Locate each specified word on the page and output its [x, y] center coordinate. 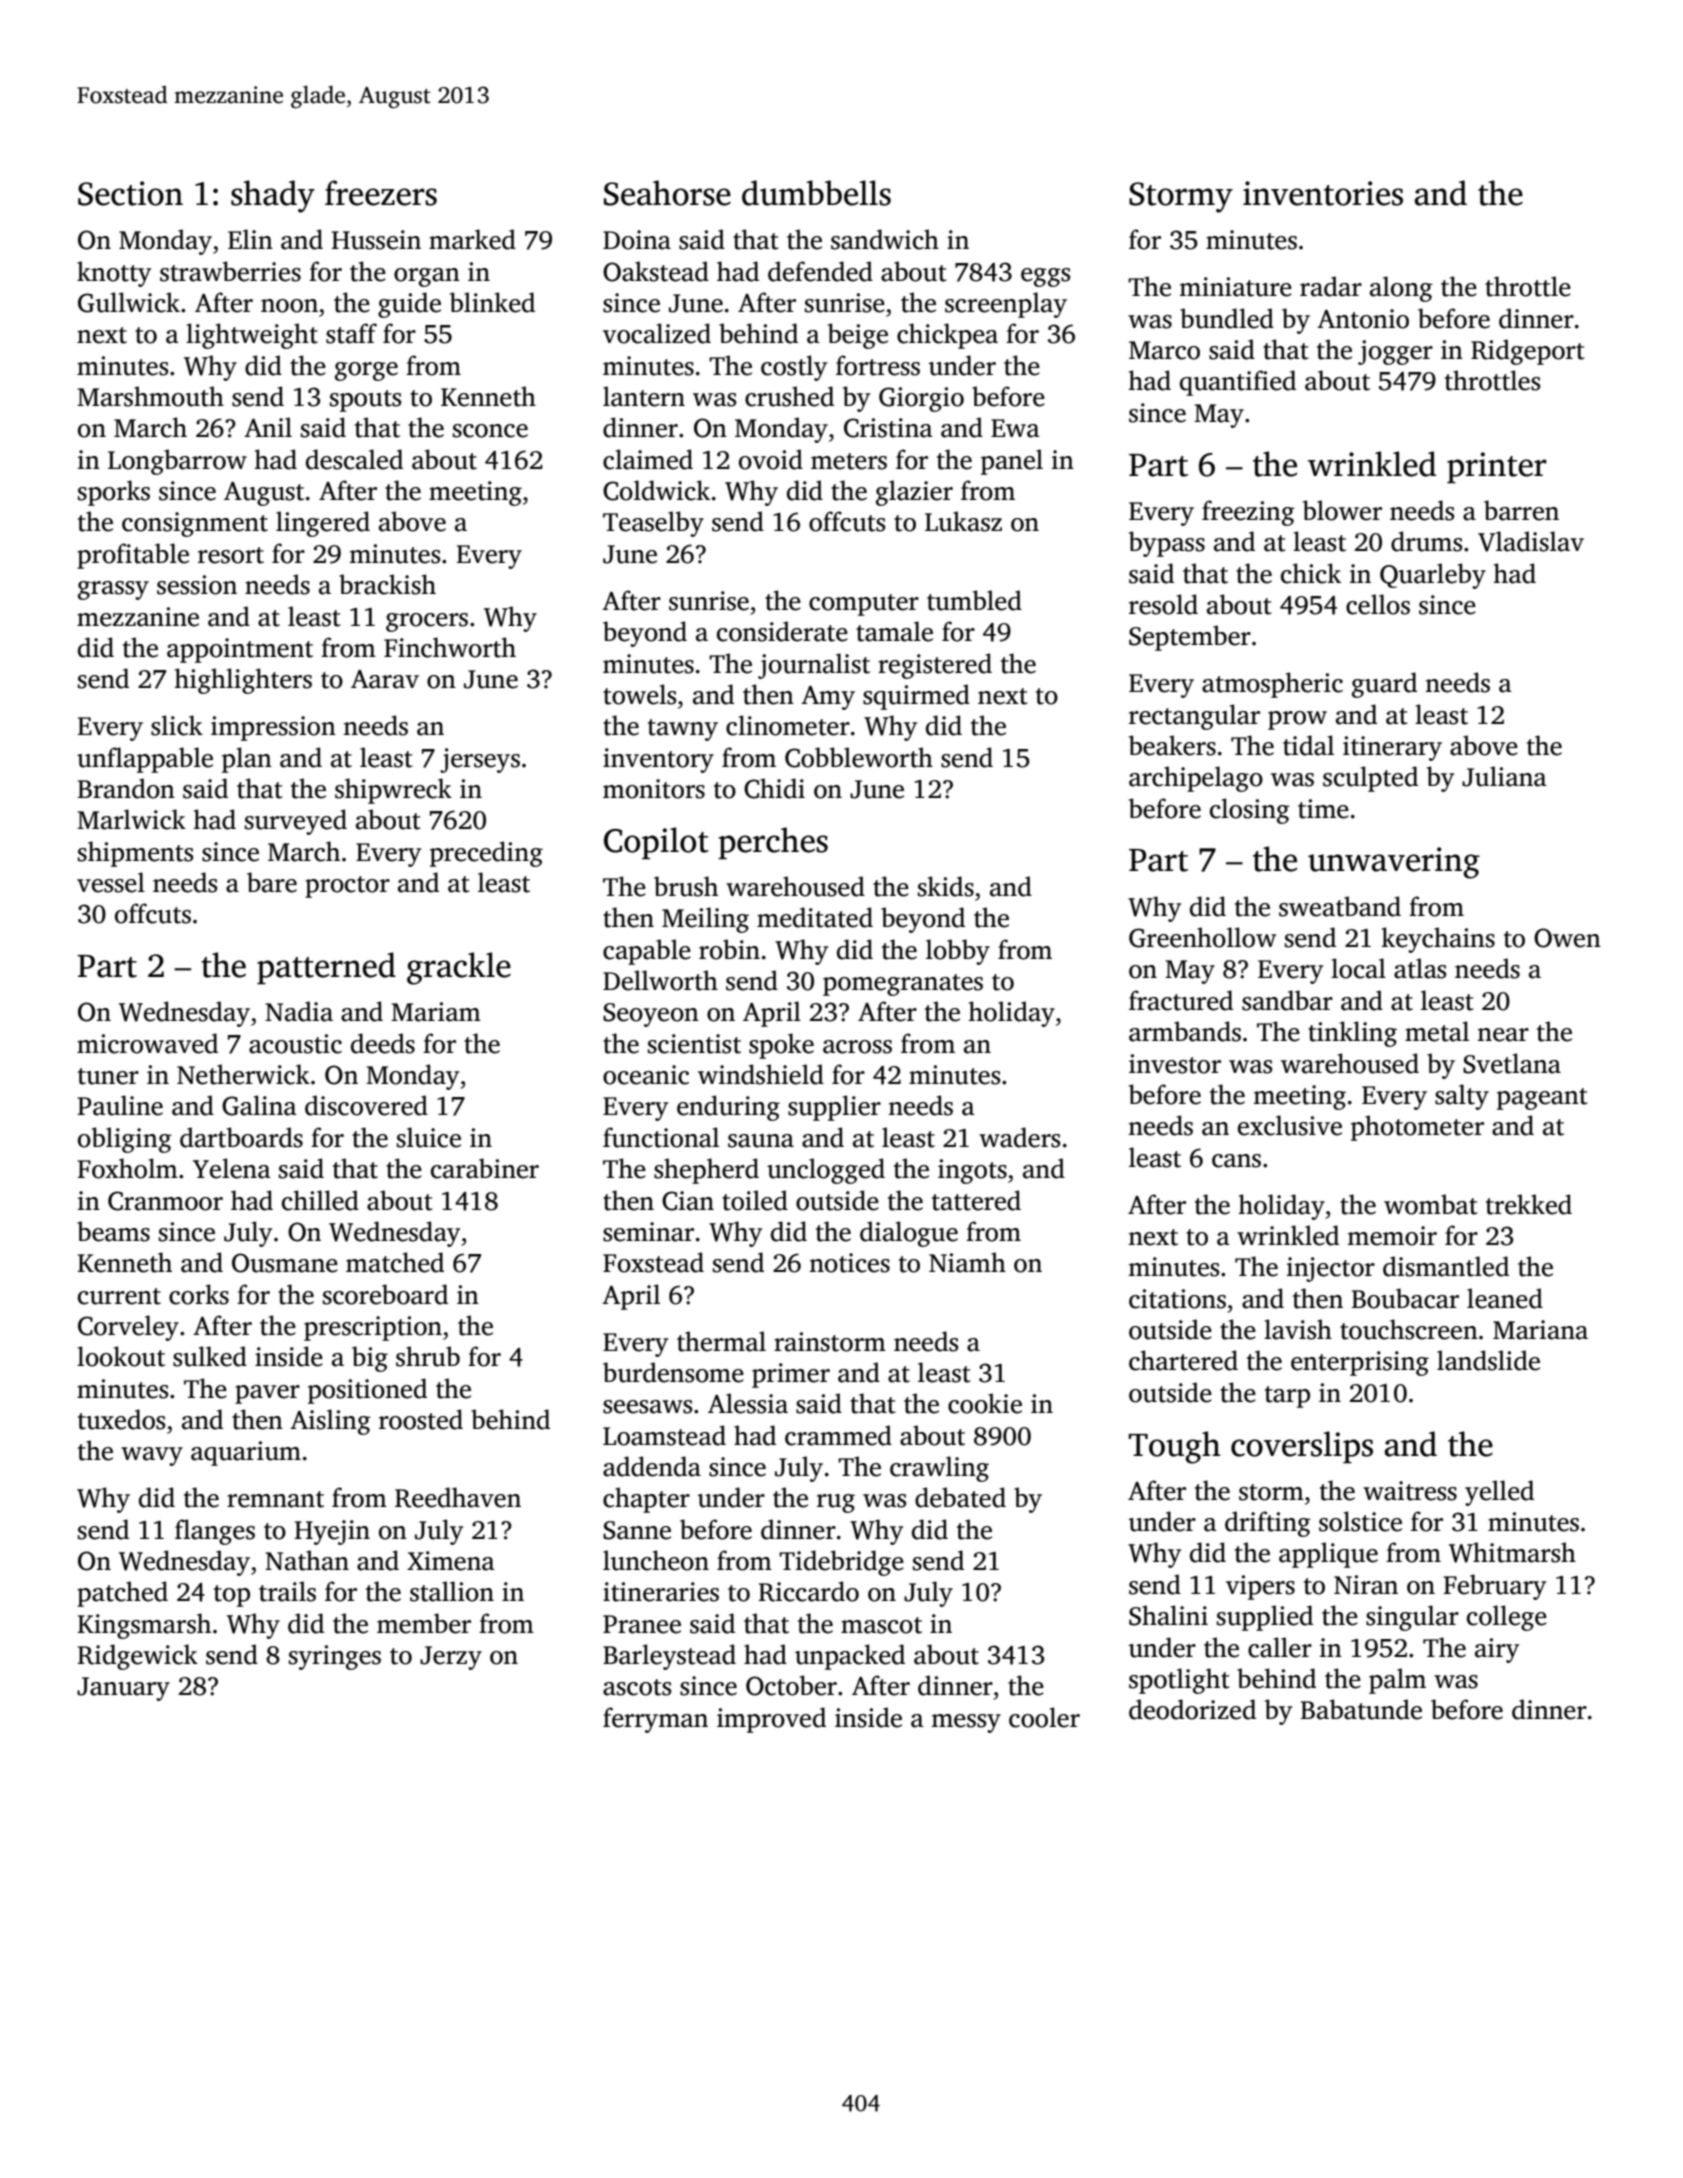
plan [247, 760]
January [123, 1689]
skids [946, 886]
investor [1175, 1064]
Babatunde [1361, 1709]
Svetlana [1512, 1063]
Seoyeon [651, 1015]
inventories [1323, 193]
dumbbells [816, 193]
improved [771, 1720]
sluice [429, 1137]
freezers [381, 193]
